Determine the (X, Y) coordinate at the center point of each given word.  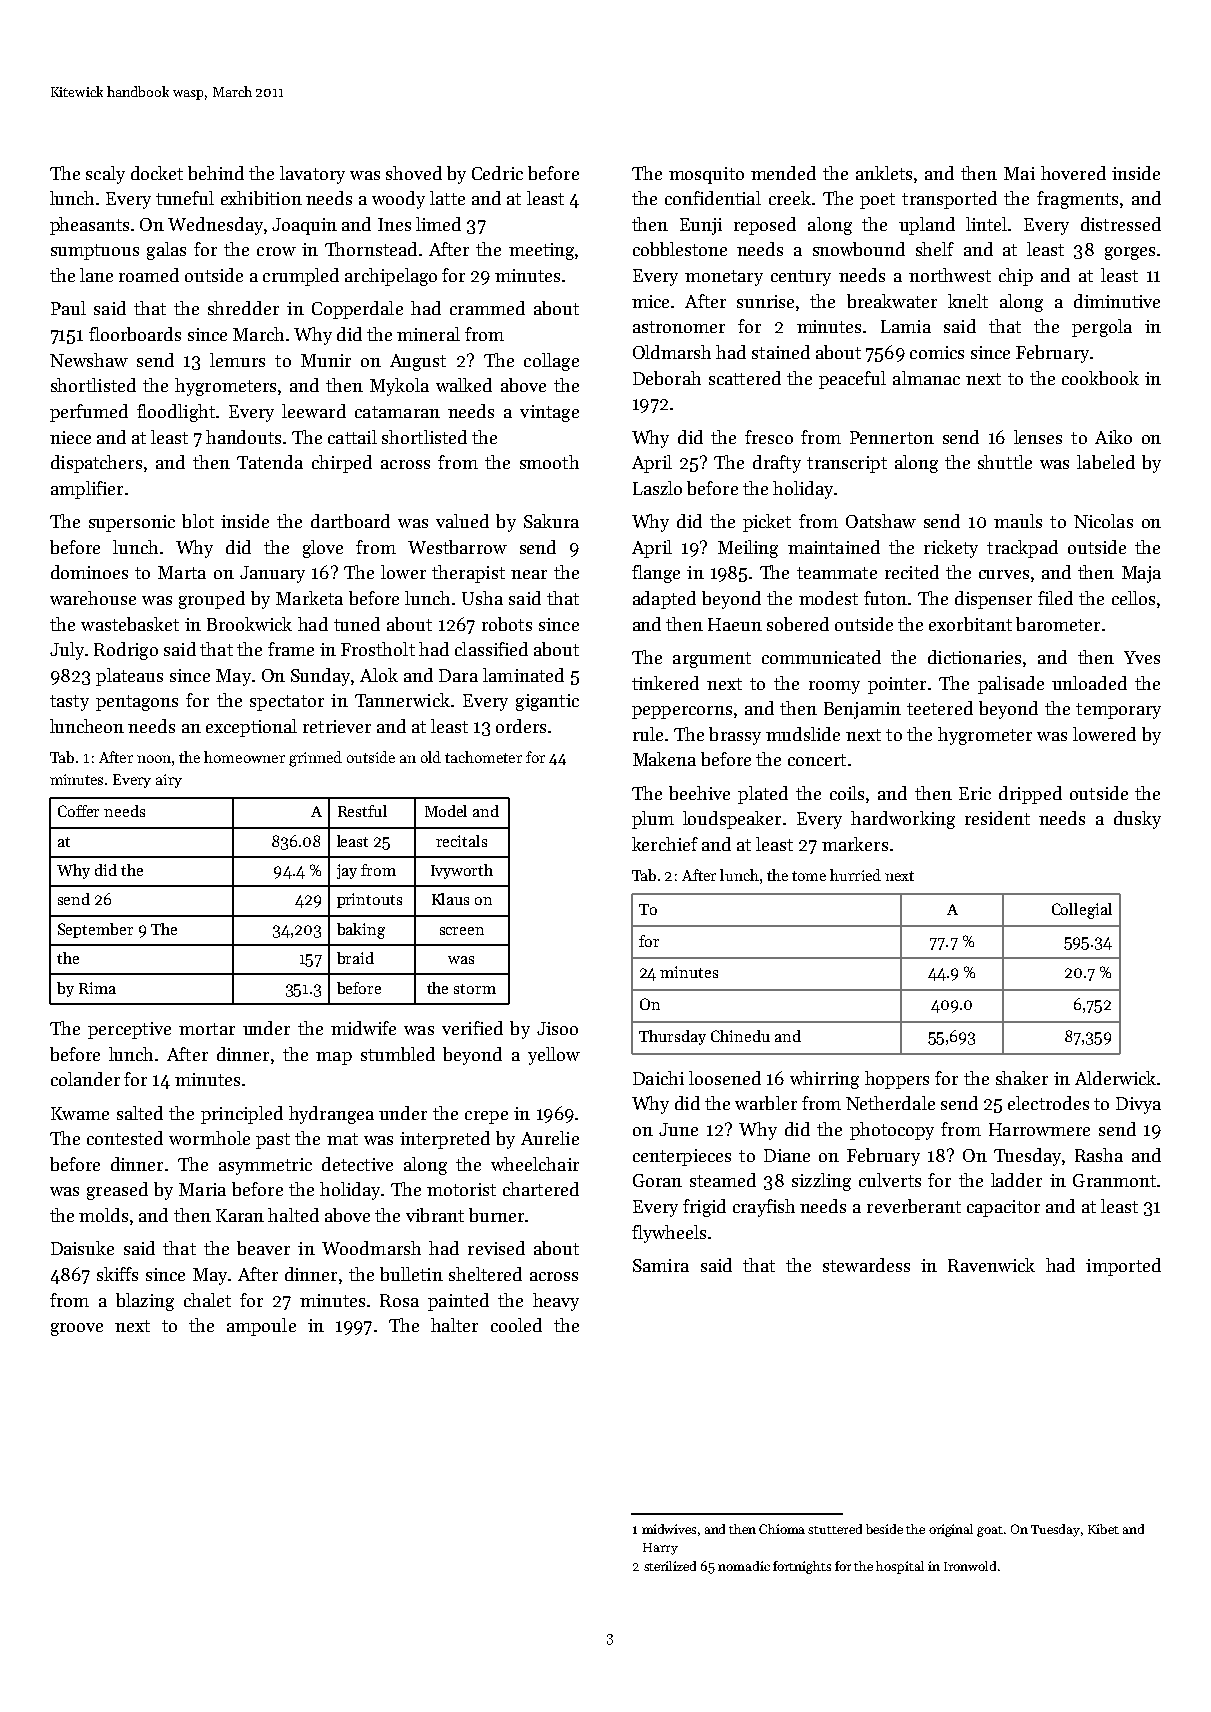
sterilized (670, 1566)
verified (472, 1028)
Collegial (1082, 911)
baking (361, 931)
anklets (884, 173)
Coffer (78, 811)
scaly (105, 175)
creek (790, 198)
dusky (1137, 820)
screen (462, 931)
